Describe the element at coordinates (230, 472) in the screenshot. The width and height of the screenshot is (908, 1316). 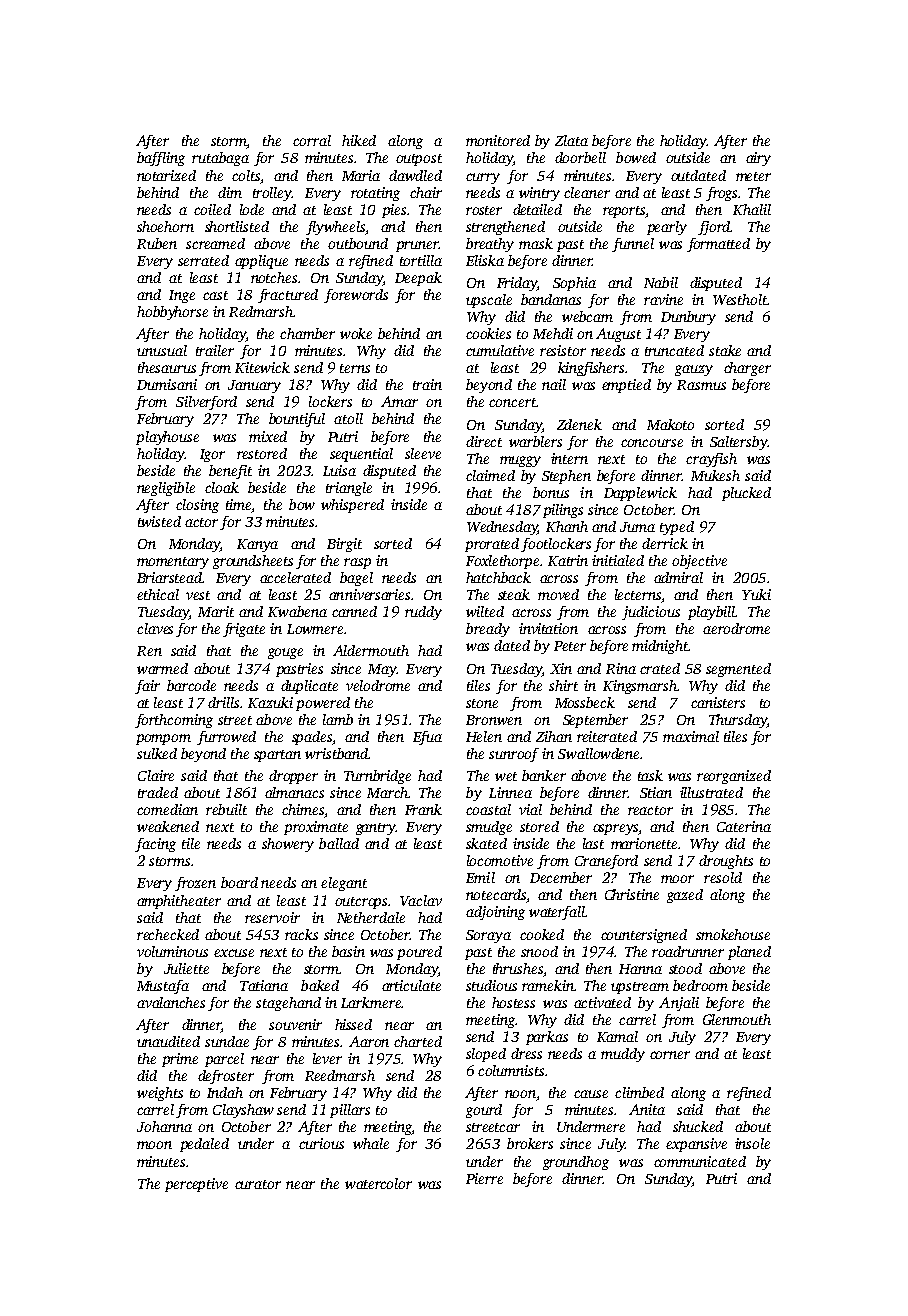
I see `benefit` at that location.
